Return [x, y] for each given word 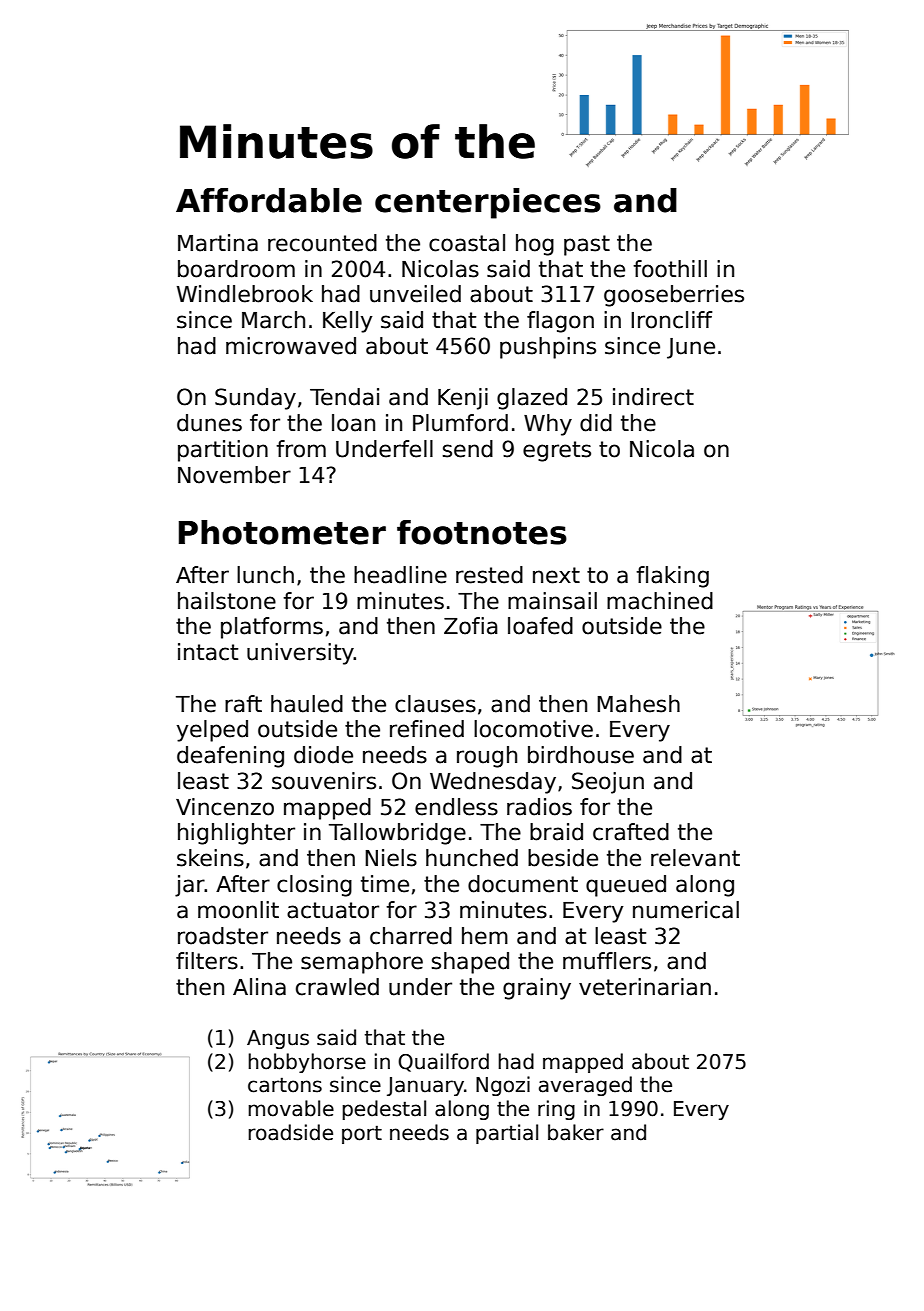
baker [576, 1132]
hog [535, 245]
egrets [557, 451]
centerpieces [488, 203]
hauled [307, 704]
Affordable [269, 200]
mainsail [552, 601]
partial [507, 1134]
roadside [290, 1132]
